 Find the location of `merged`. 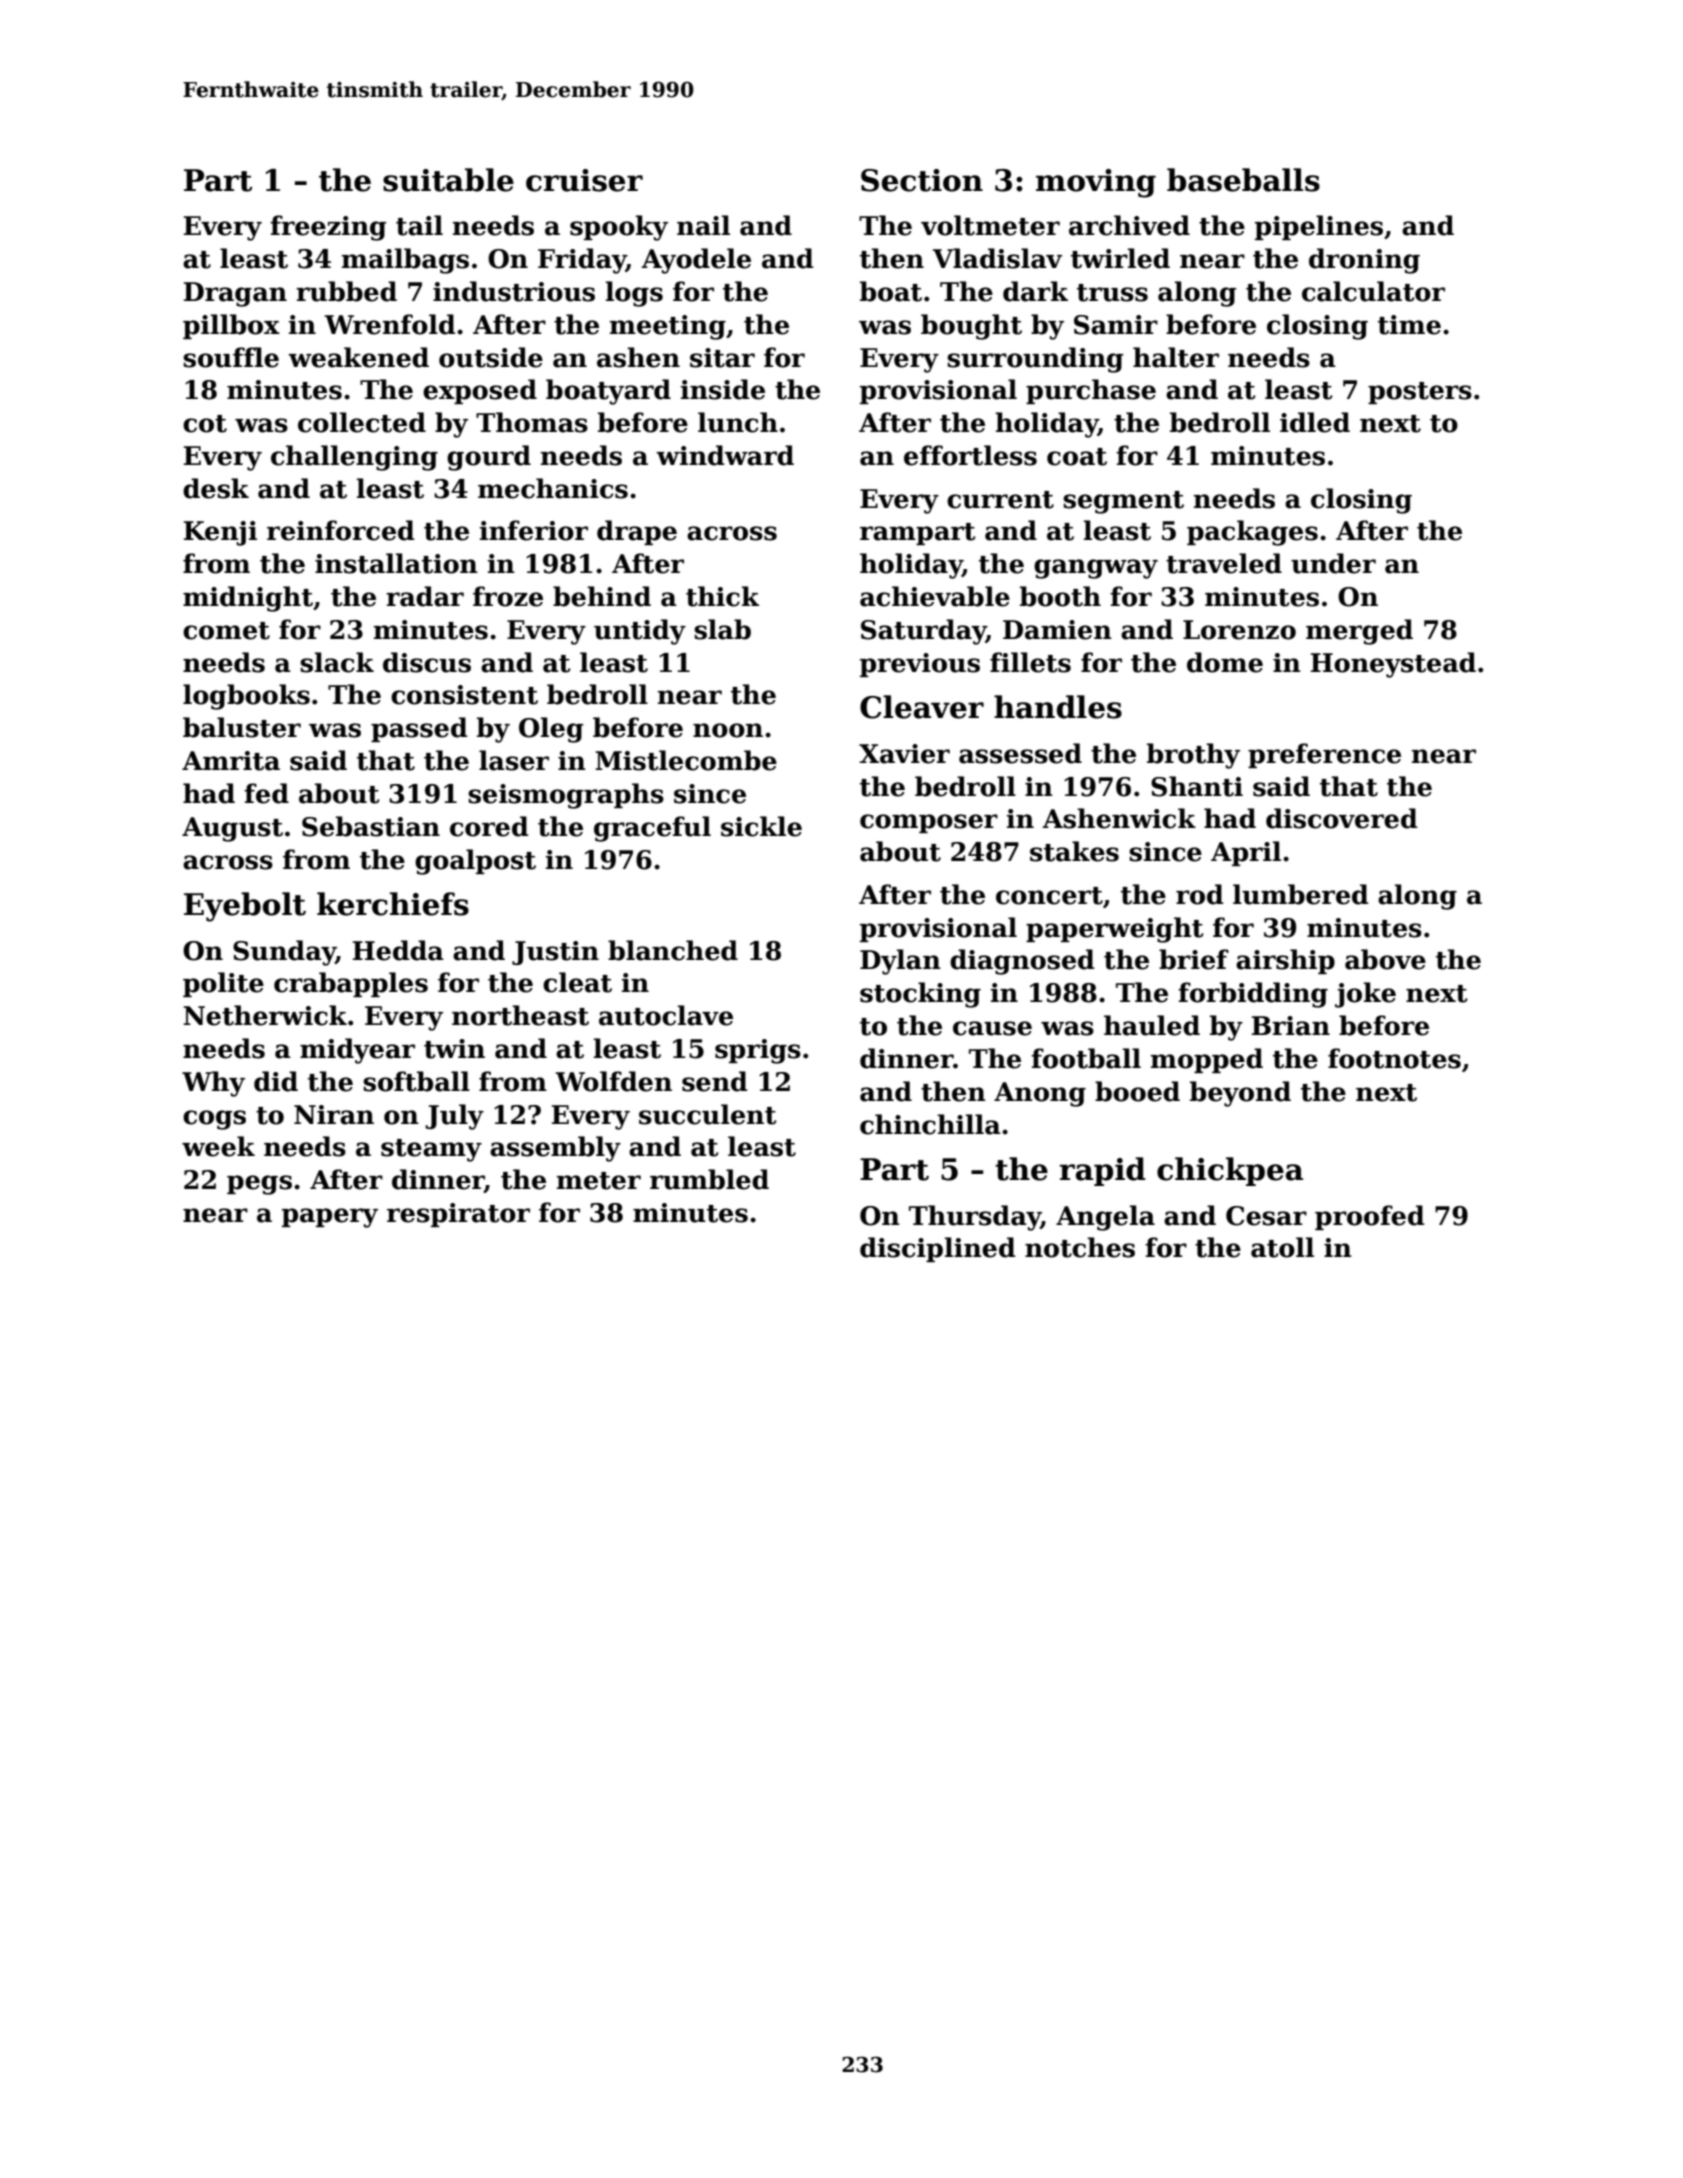

merged is located at coordinates (1359, 632).
